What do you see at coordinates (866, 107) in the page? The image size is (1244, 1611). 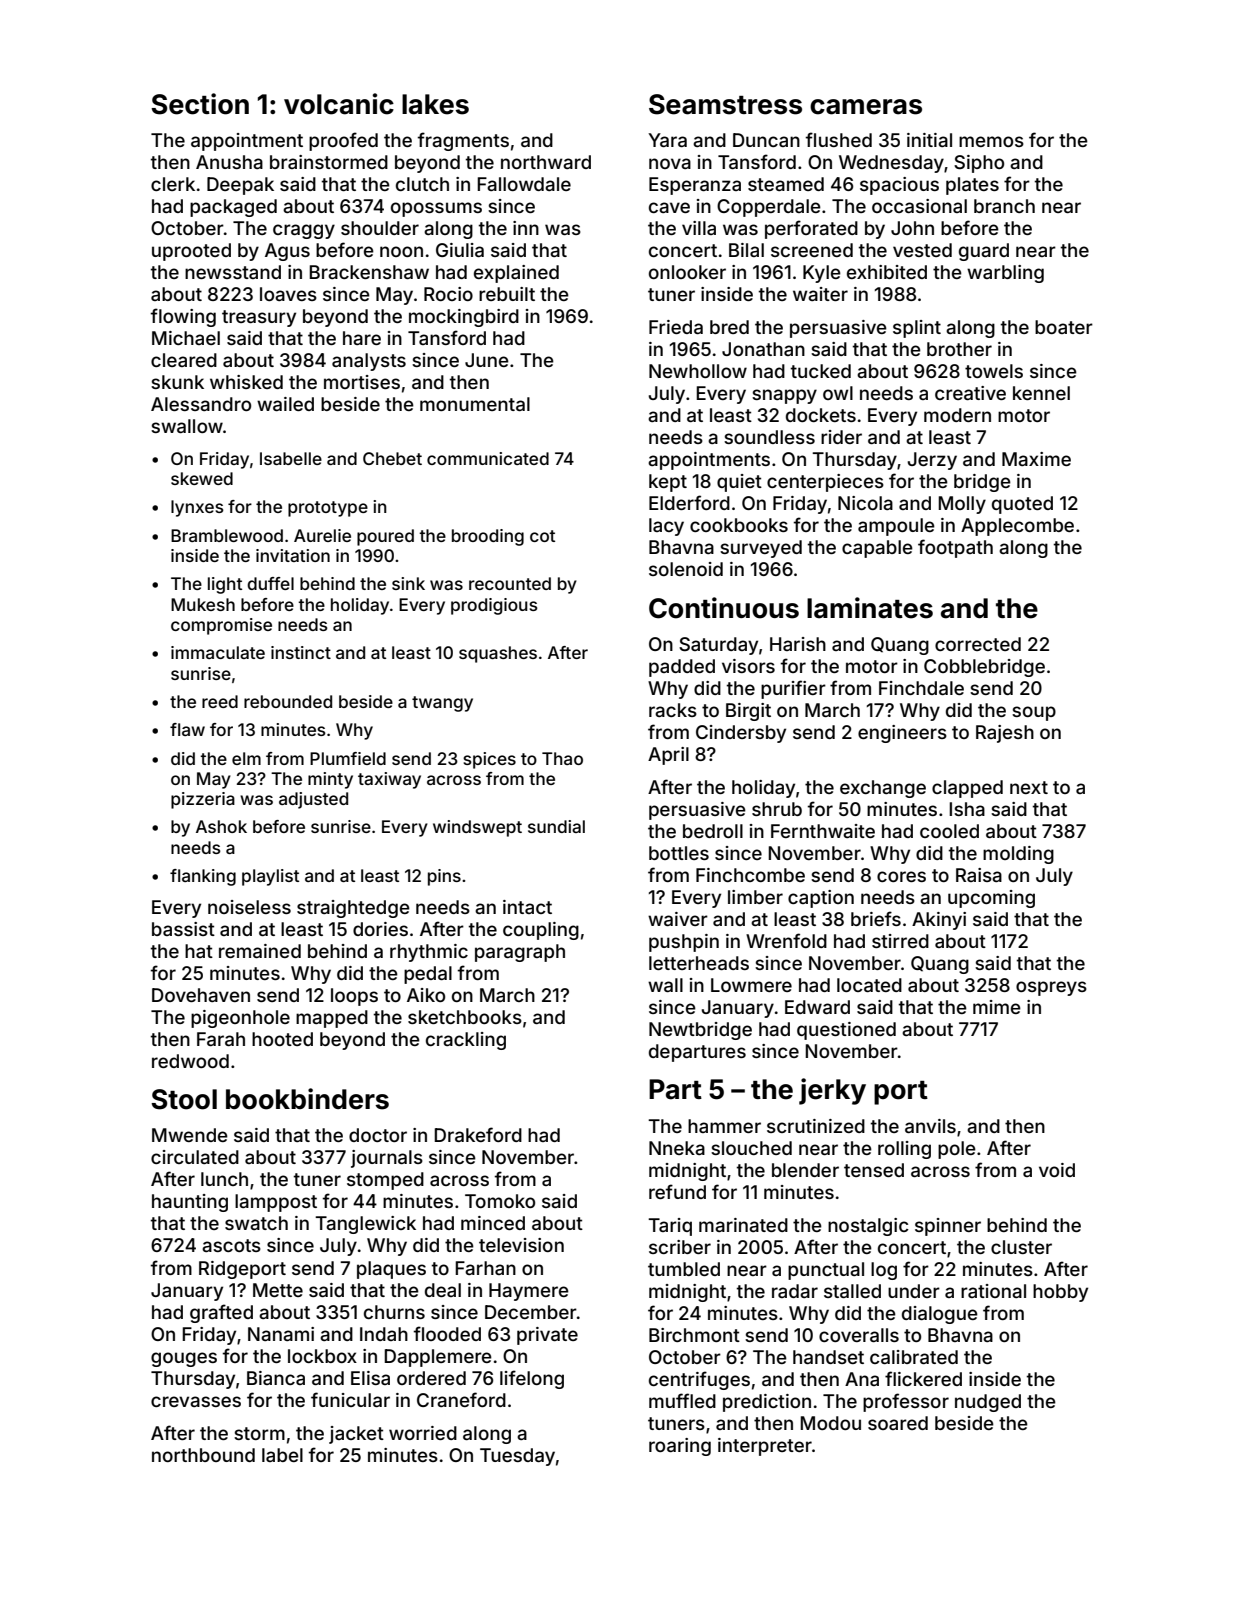 I see `cameras` at bounding box center [866, 107].
